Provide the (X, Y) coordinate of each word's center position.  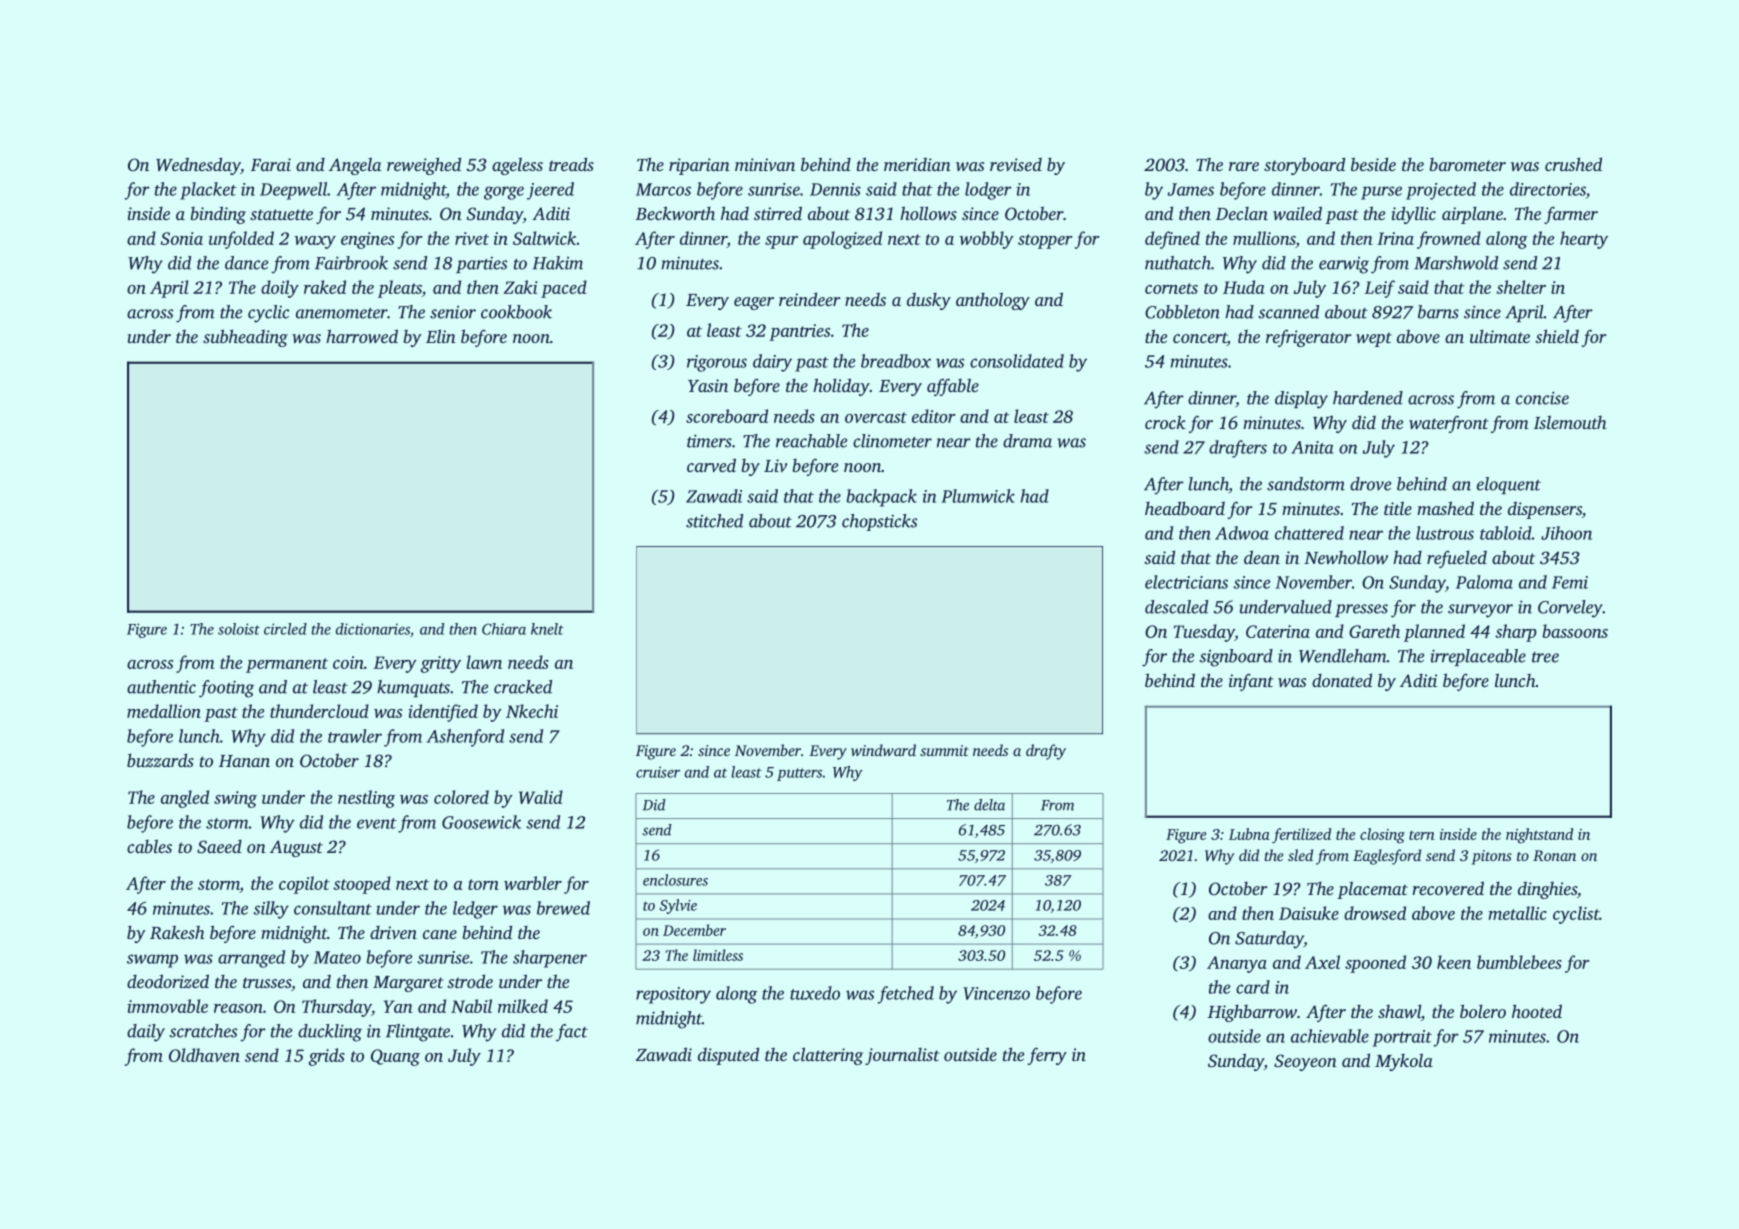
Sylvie (678, 906)
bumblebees (1519, 962)
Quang (395, 1057)
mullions (1264, 238)
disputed (728, 1056)
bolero (1483, 1011)
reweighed (424, 166)
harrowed (362, 336)
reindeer (810, 299)
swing (235, 799)
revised (1016, 164)
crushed (1573, 164)
